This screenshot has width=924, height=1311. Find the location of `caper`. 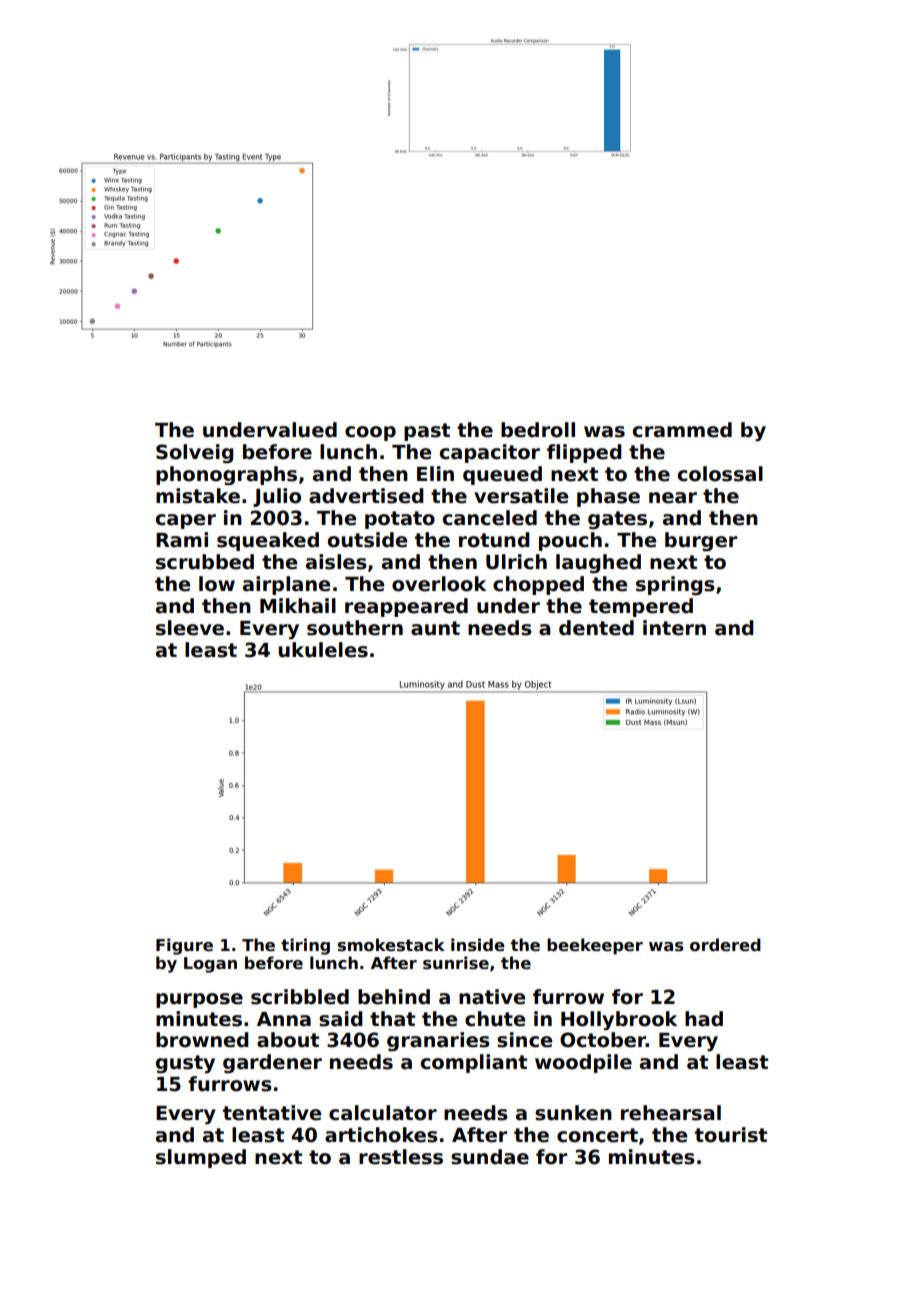

caper is located at coordinates (186, 521).
